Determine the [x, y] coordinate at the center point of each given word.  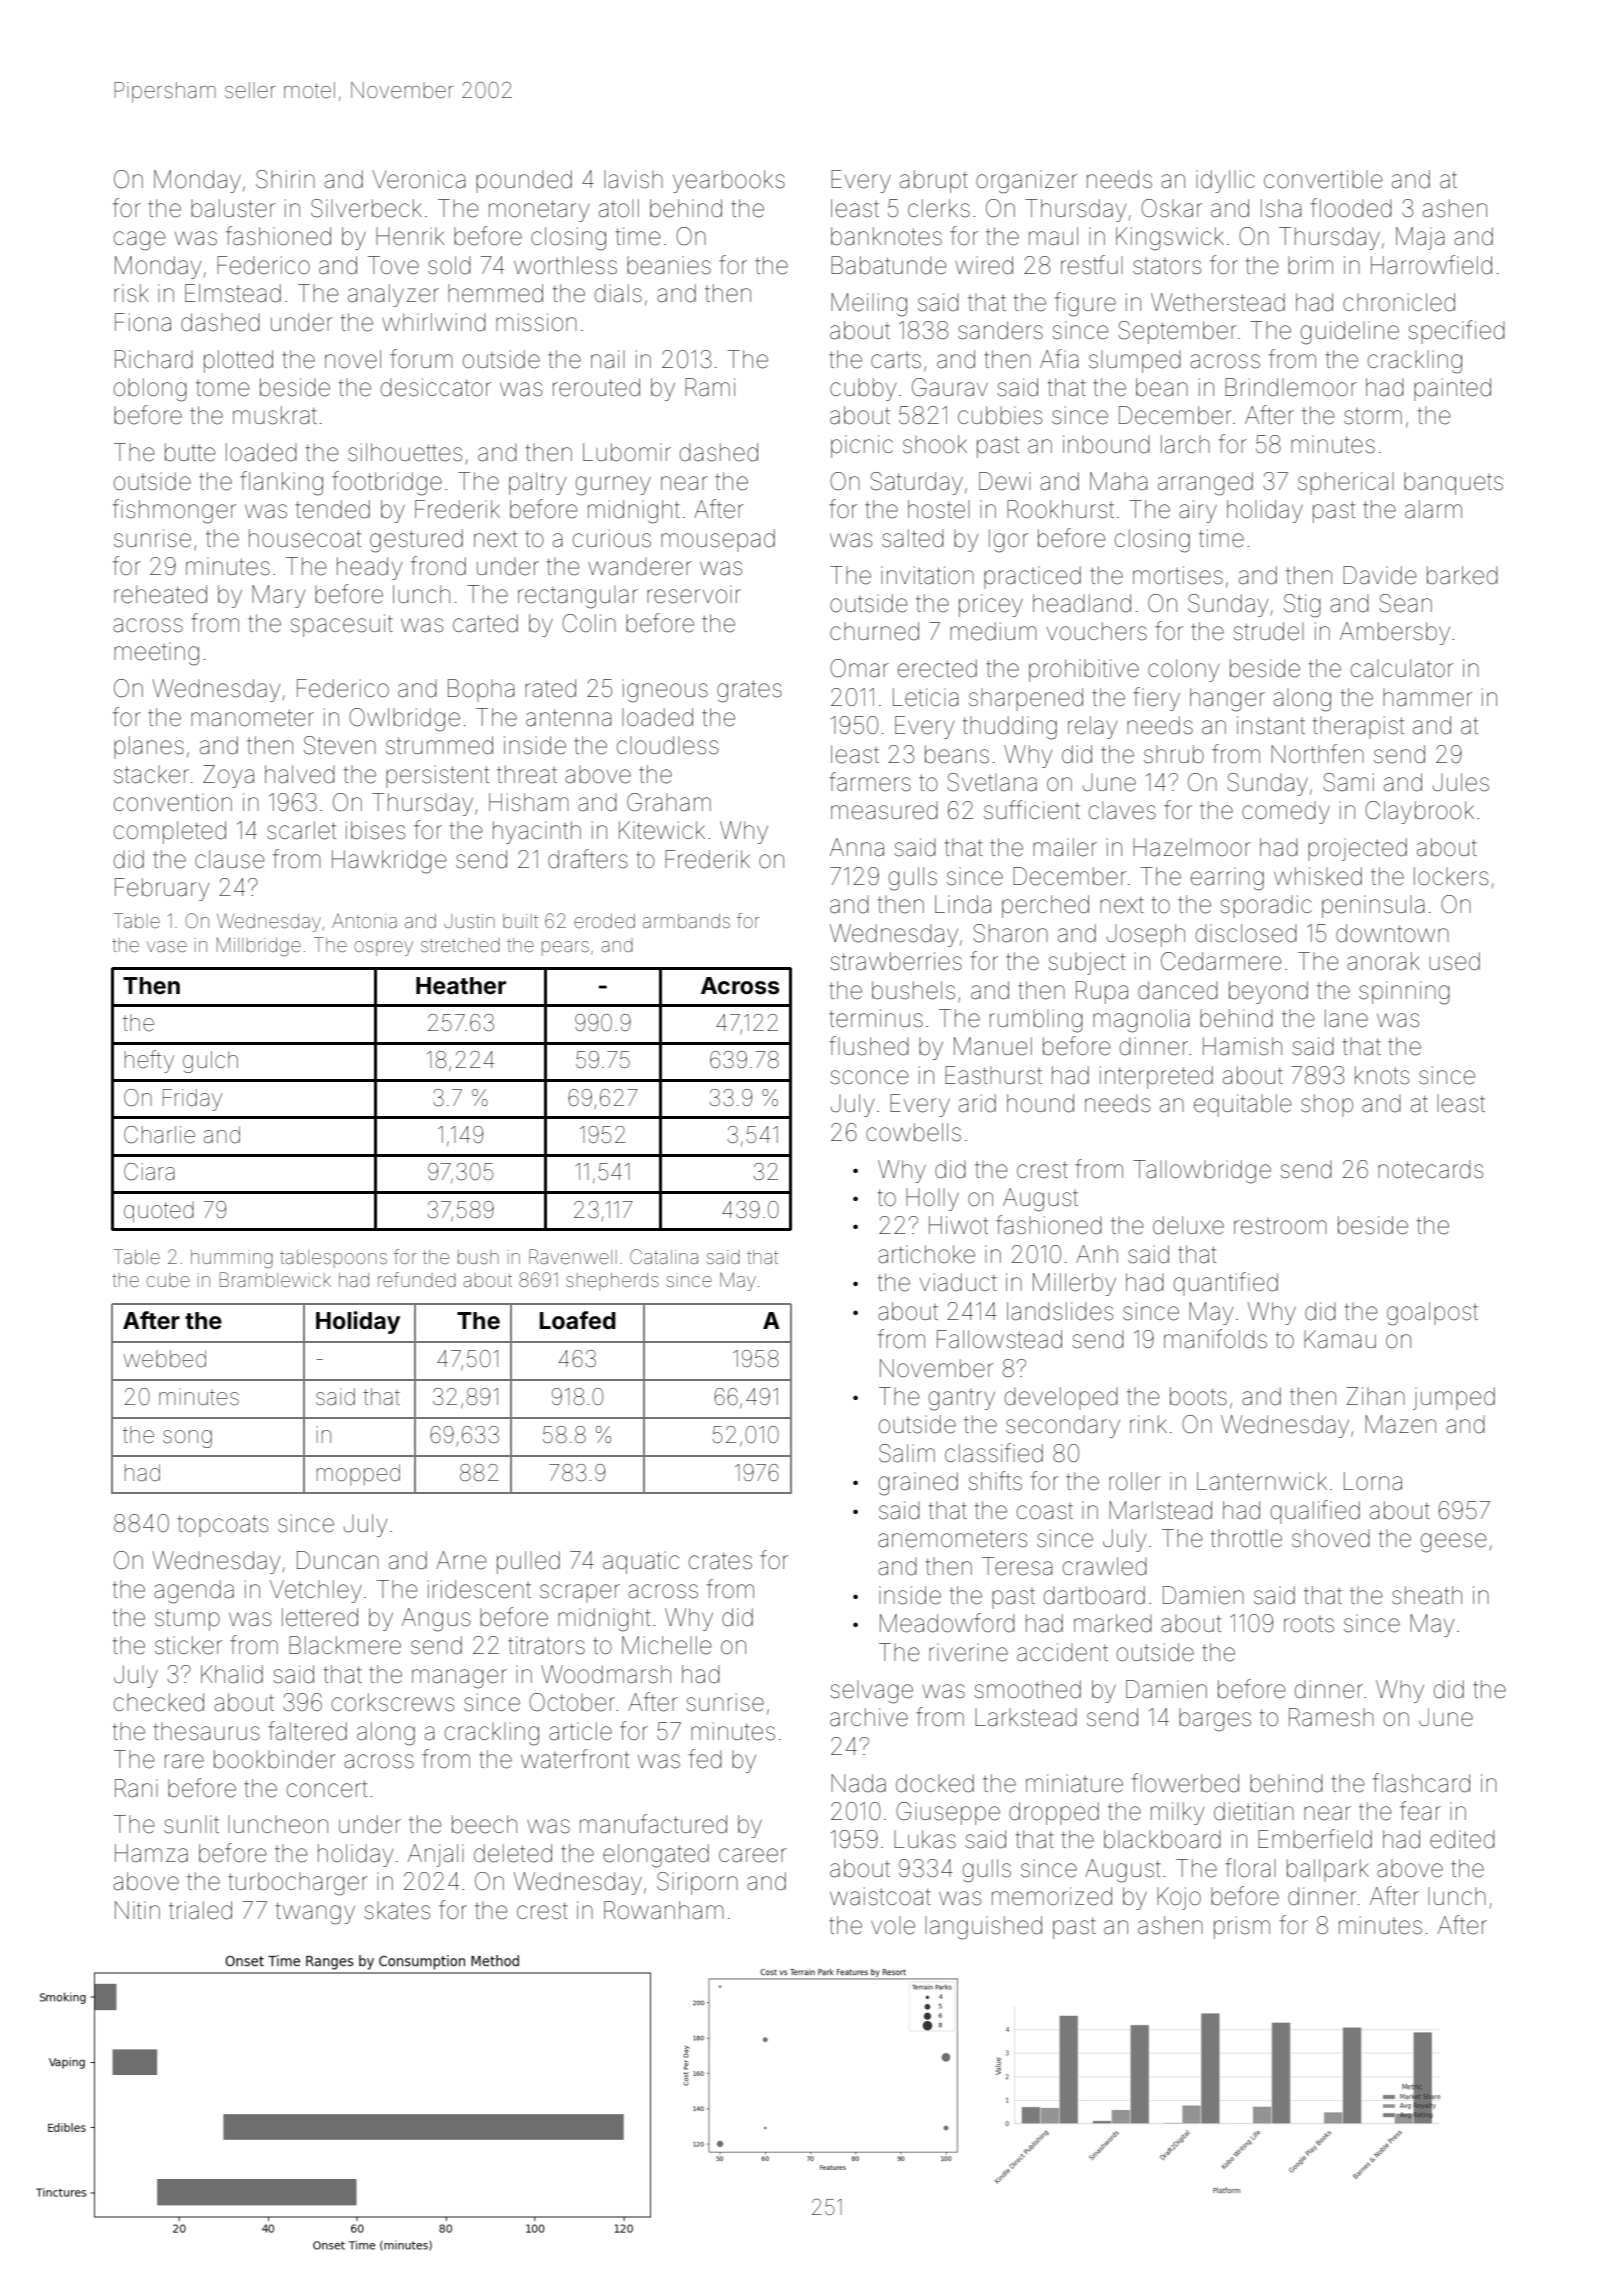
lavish [633, 179]
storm [1373, 416]
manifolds [1215, 1339]
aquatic [641, 1562]
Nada [858, 1783]
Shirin [285, 179]
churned [874, 631]
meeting [156, 654]
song [187, 1439]
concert [327, 1789]
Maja [1420, 238]
